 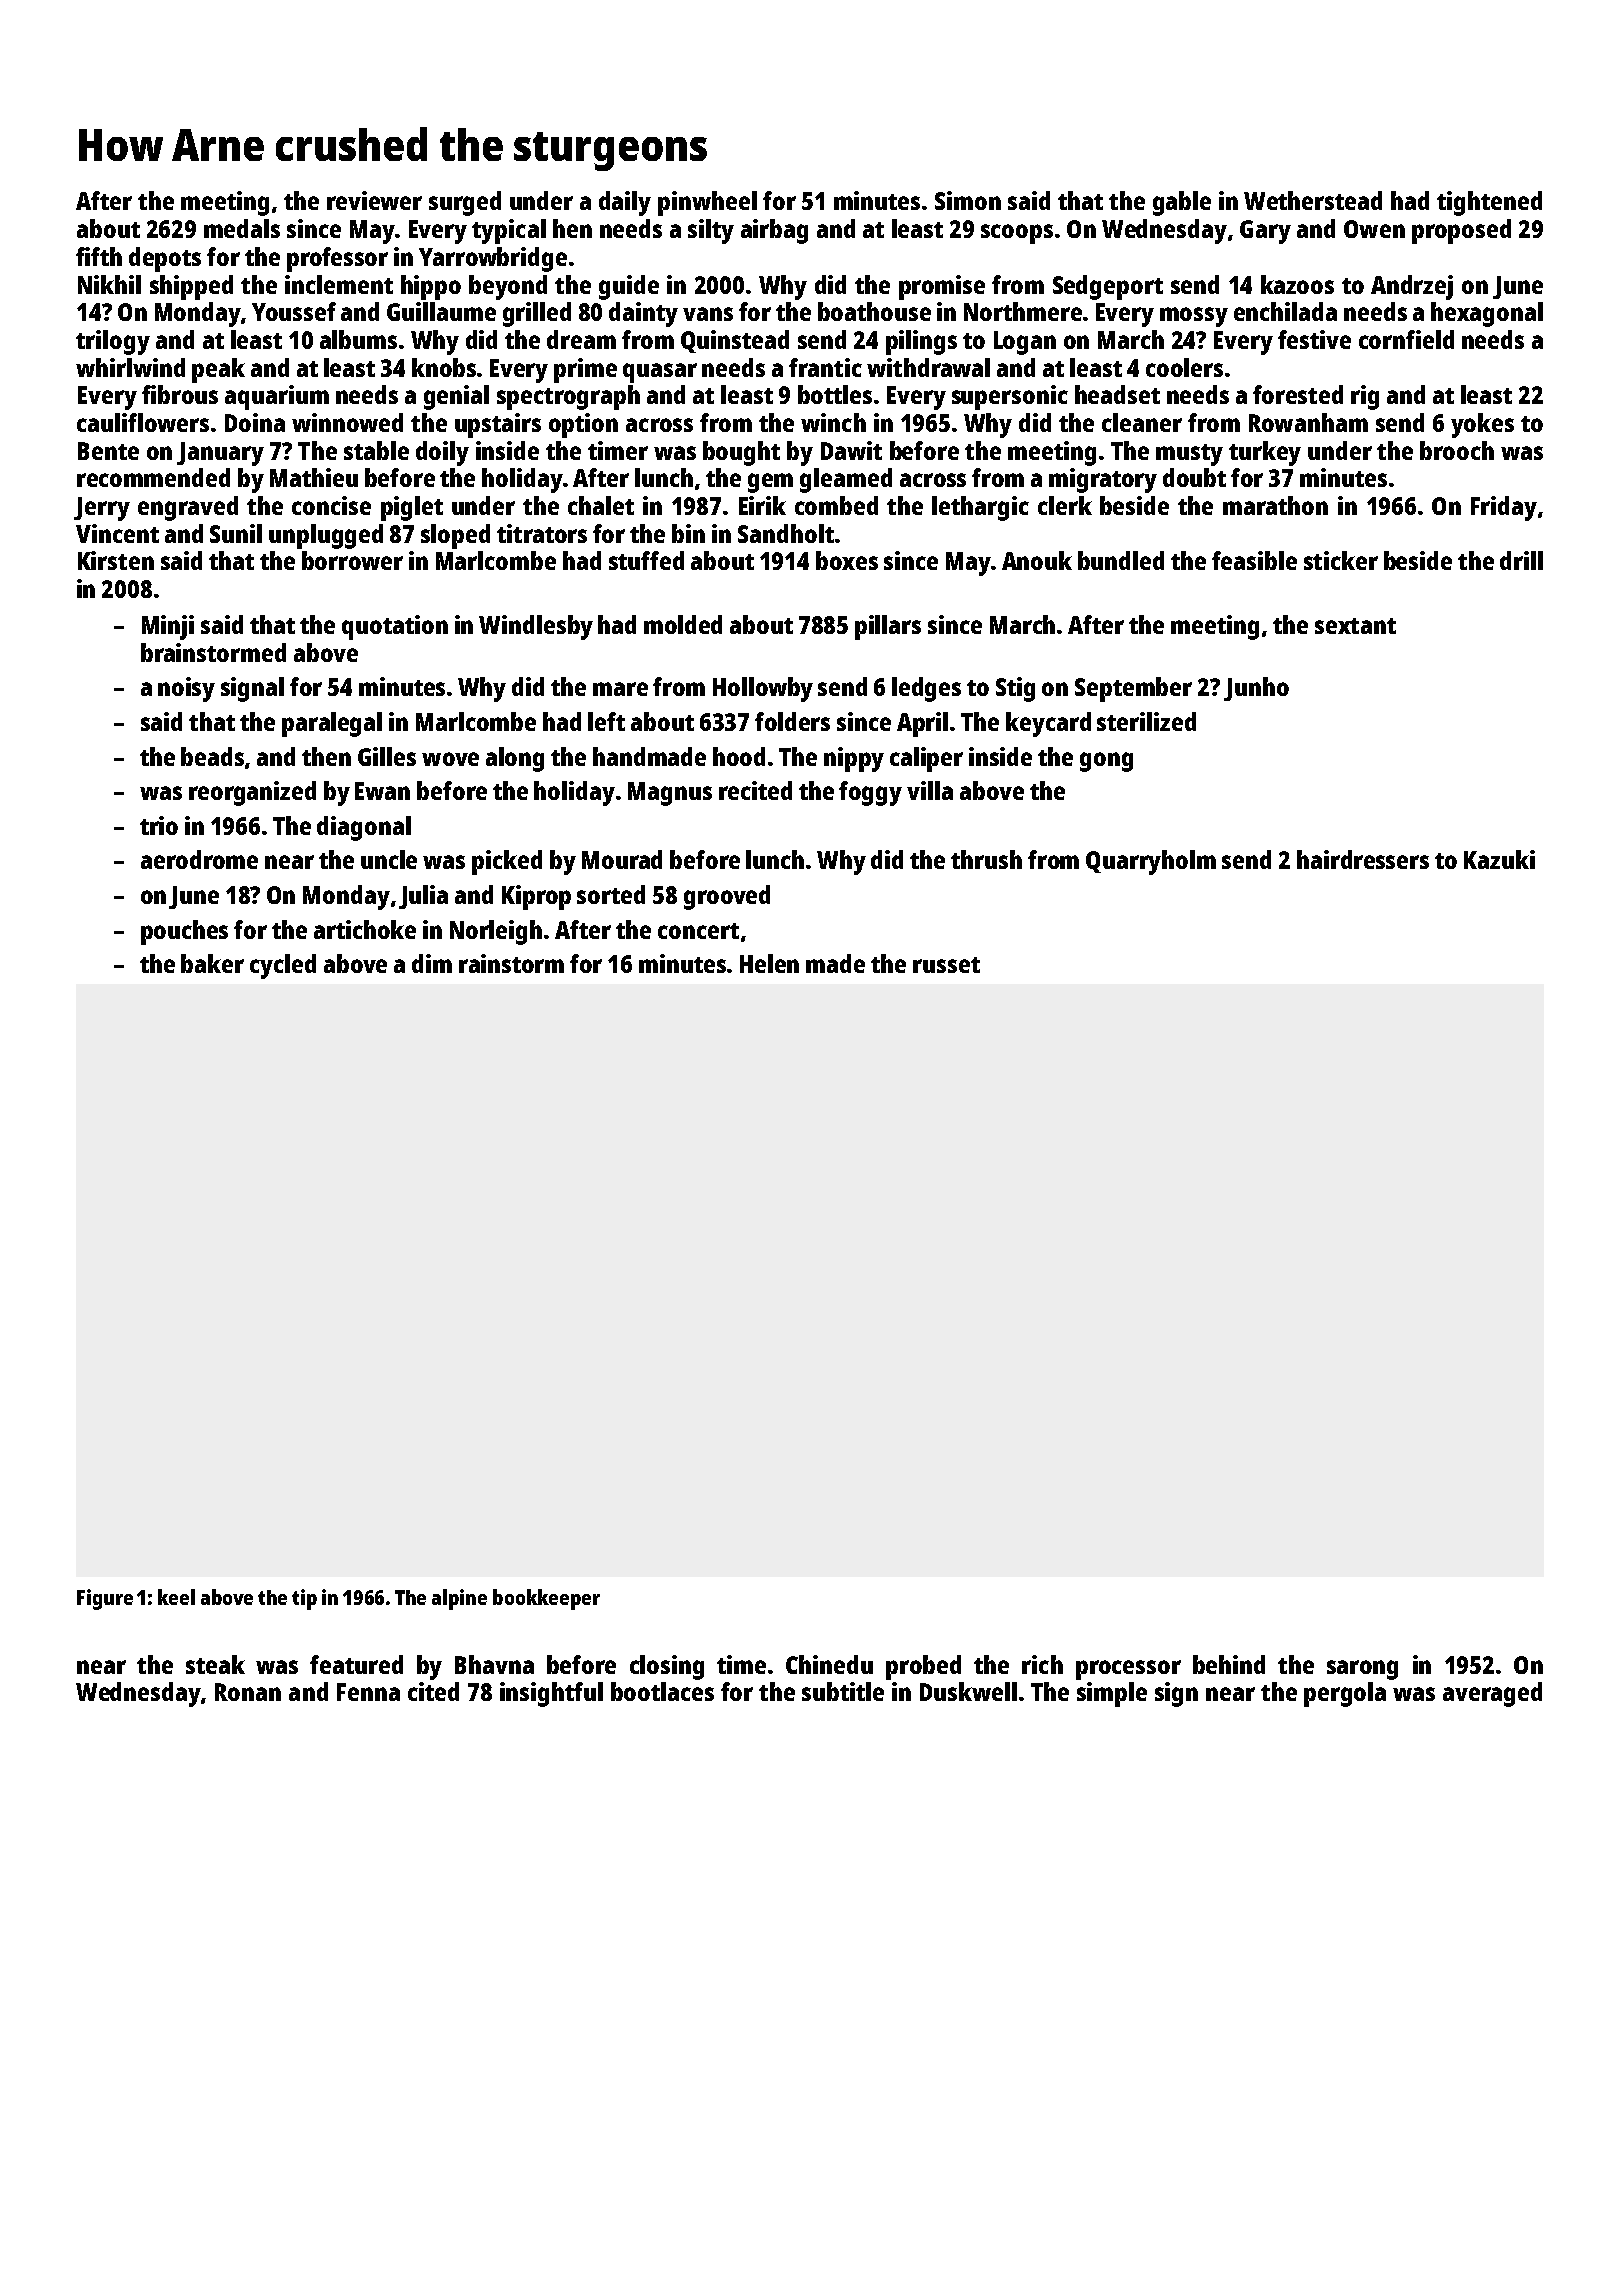 I want to click on wove, so click(x=450, y=759).
